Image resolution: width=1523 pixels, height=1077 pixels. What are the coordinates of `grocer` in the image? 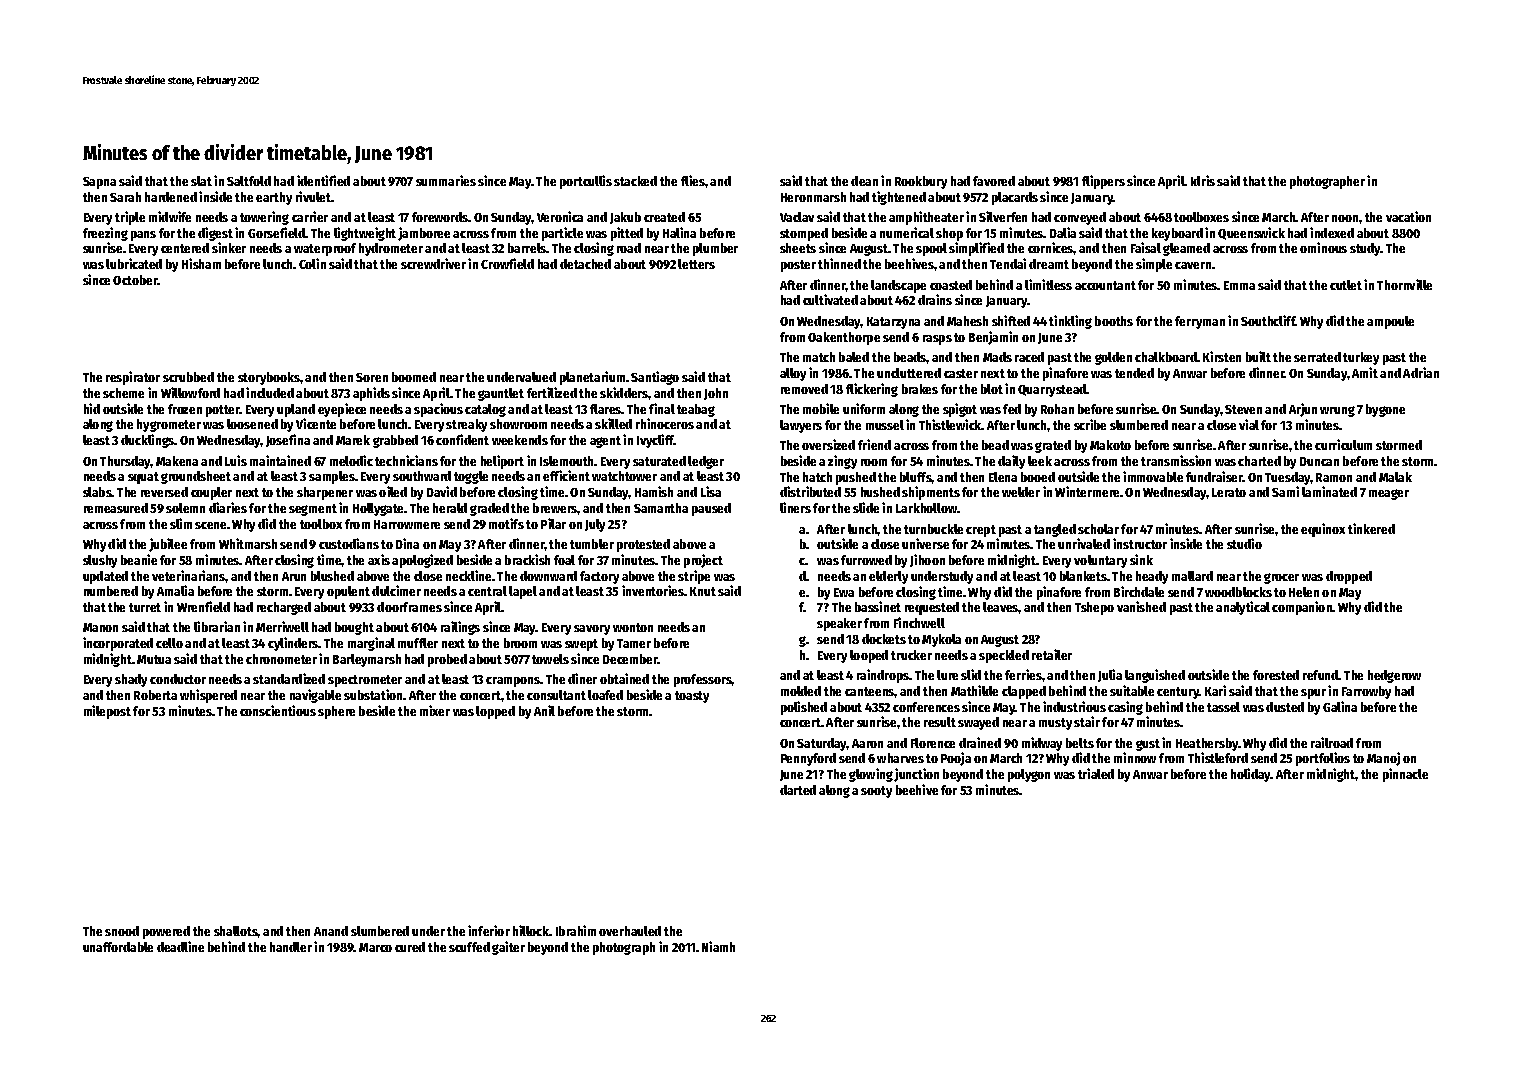 It's located at (1281, 578).
